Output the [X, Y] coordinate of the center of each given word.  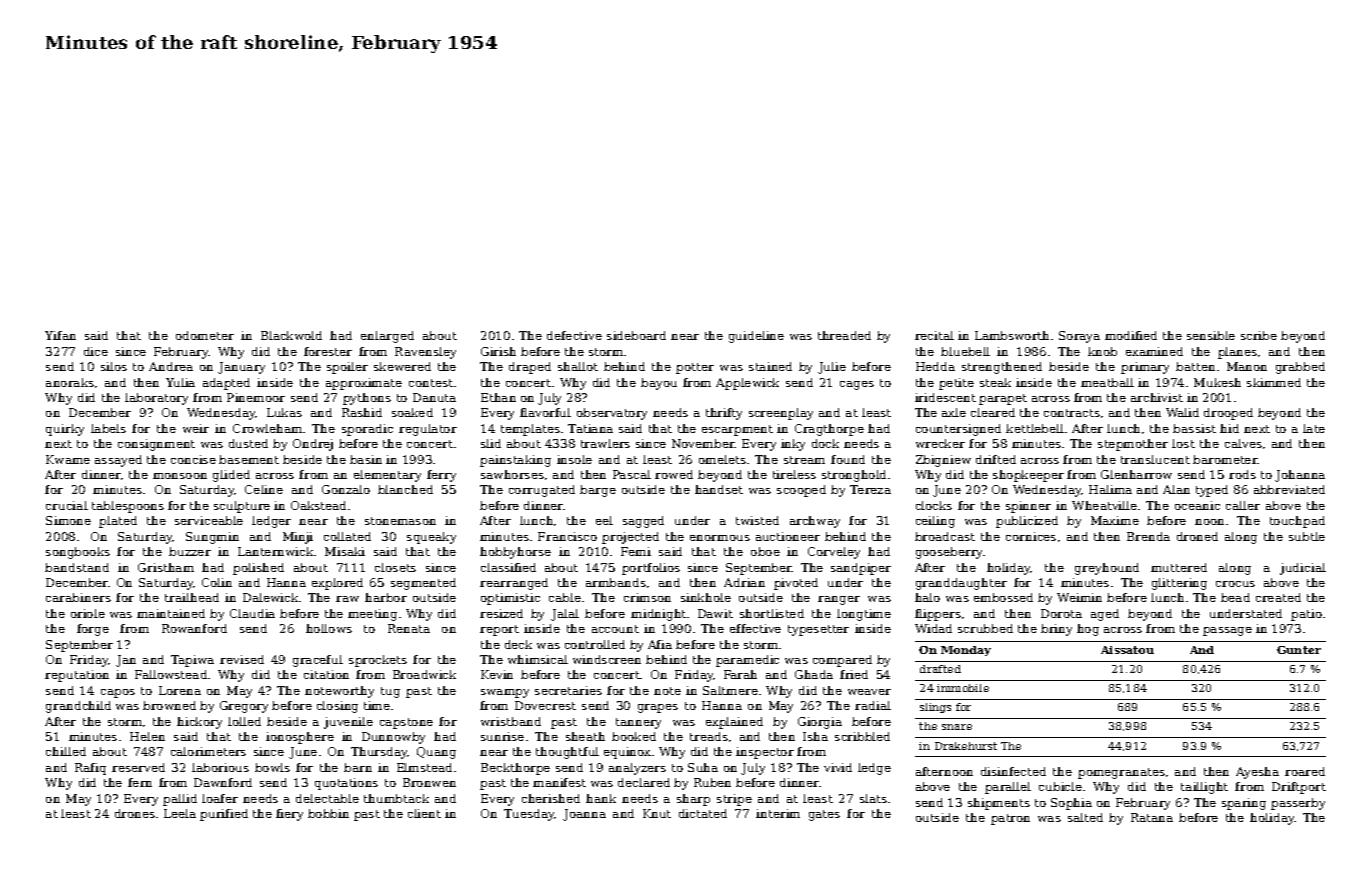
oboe [765, 551]
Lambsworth [1012, 335]
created [1278, 597]
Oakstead [318, 505]
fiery [289, 815]
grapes [658, 708]
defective [574, 335]
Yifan [60, 335]
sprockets [378, 661]
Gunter [1299, 650]
